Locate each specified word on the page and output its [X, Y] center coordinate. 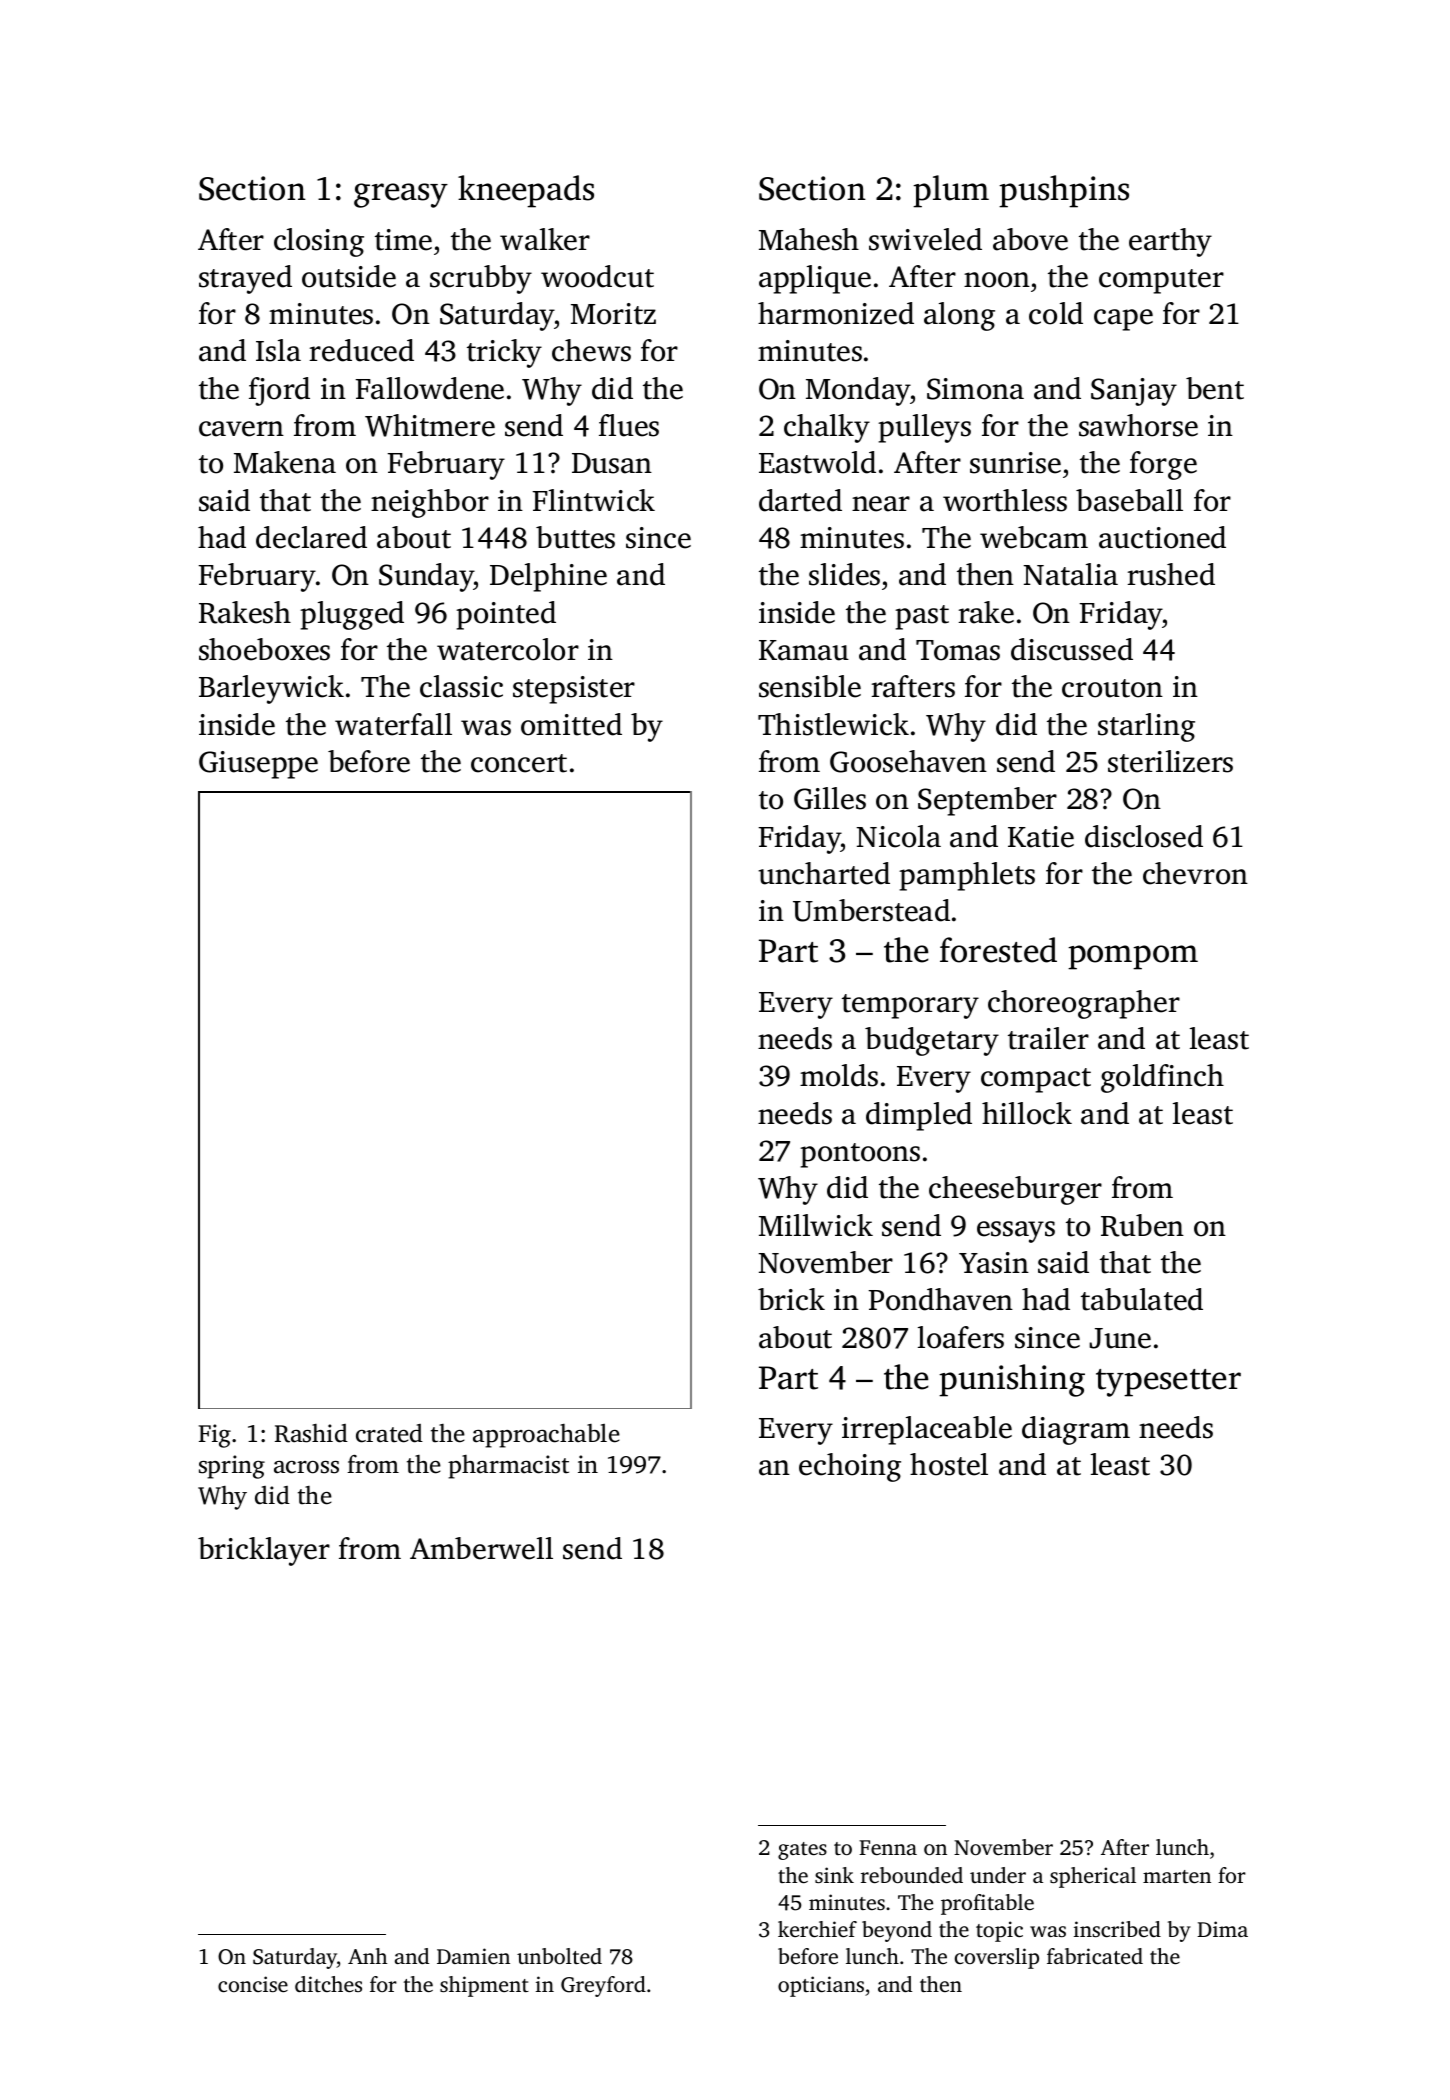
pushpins [1064, 191]
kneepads [526, 191]
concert [519, 763]
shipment [484, 1986]
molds [839, 1075]
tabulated [1142, 1299]
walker [545, 239]
